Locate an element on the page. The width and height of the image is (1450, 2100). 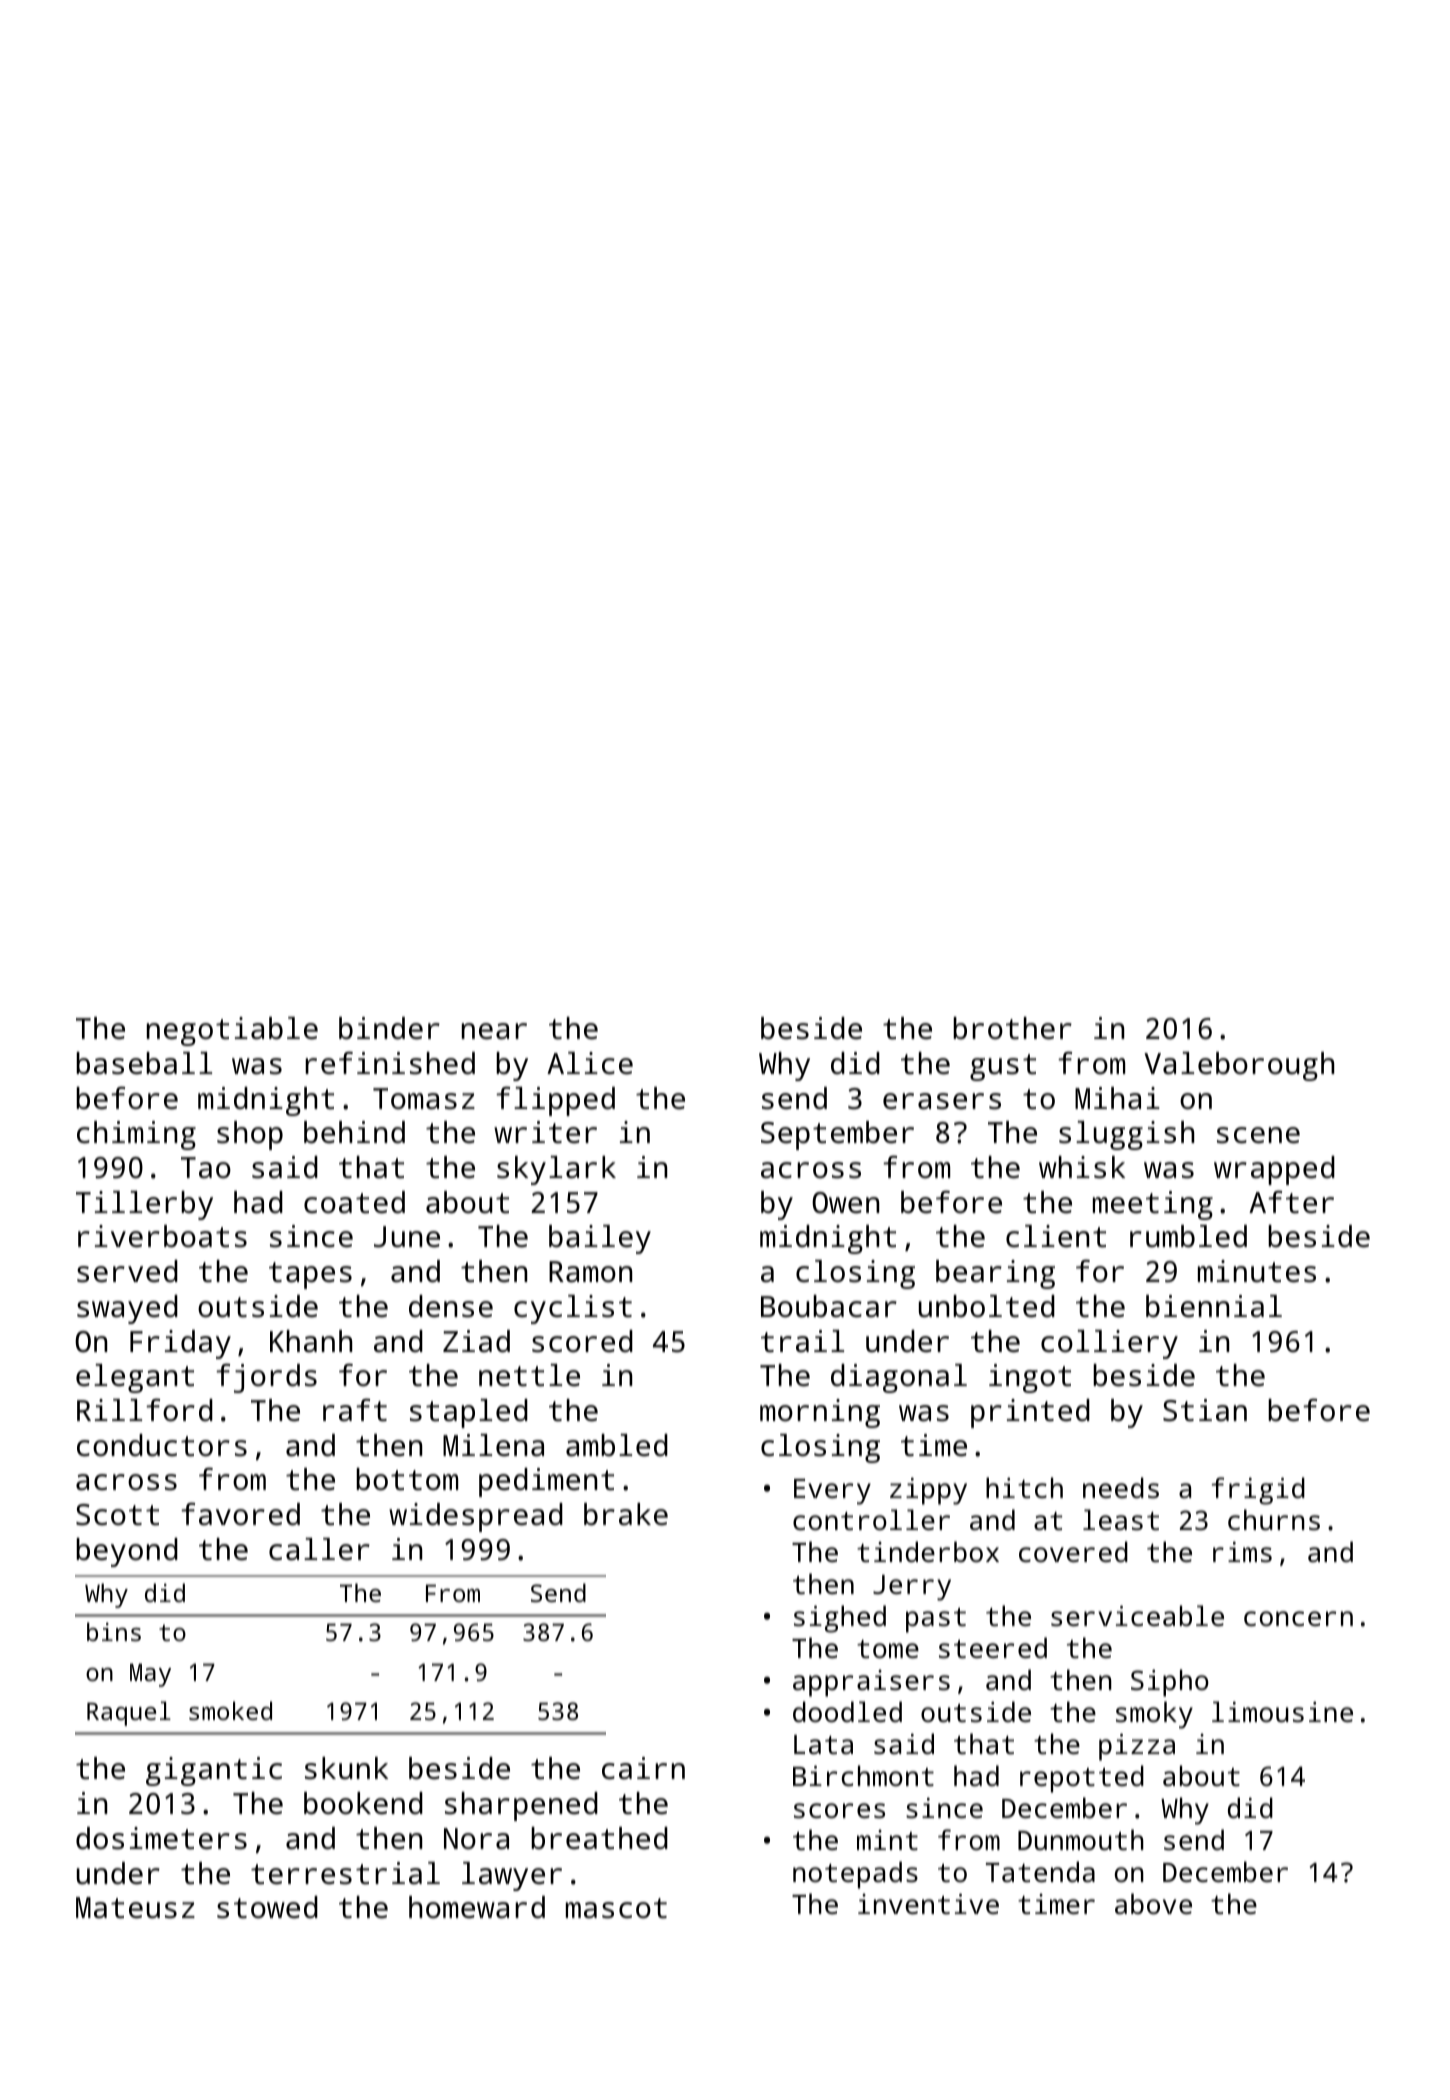
skunk is located at coordinates (346, 1768).
